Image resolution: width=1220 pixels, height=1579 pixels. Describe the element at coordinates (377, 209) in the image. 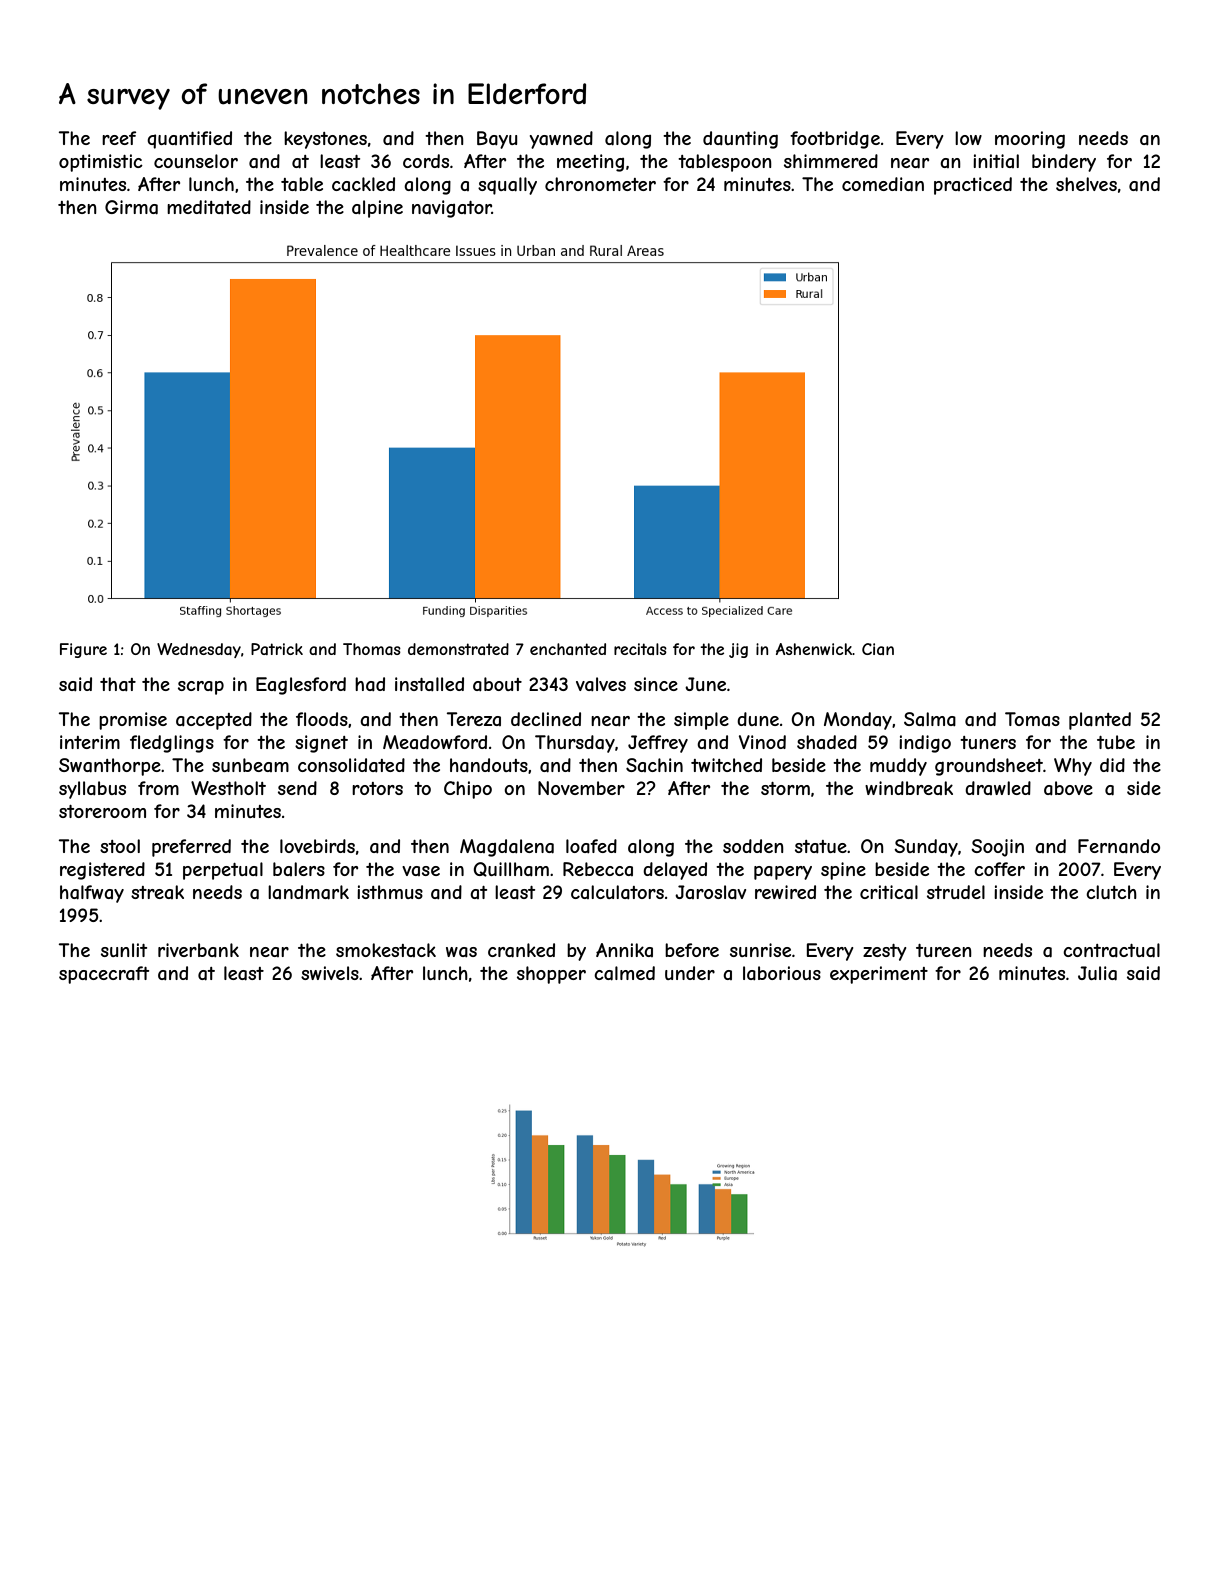

I see `alpine` at that location.
